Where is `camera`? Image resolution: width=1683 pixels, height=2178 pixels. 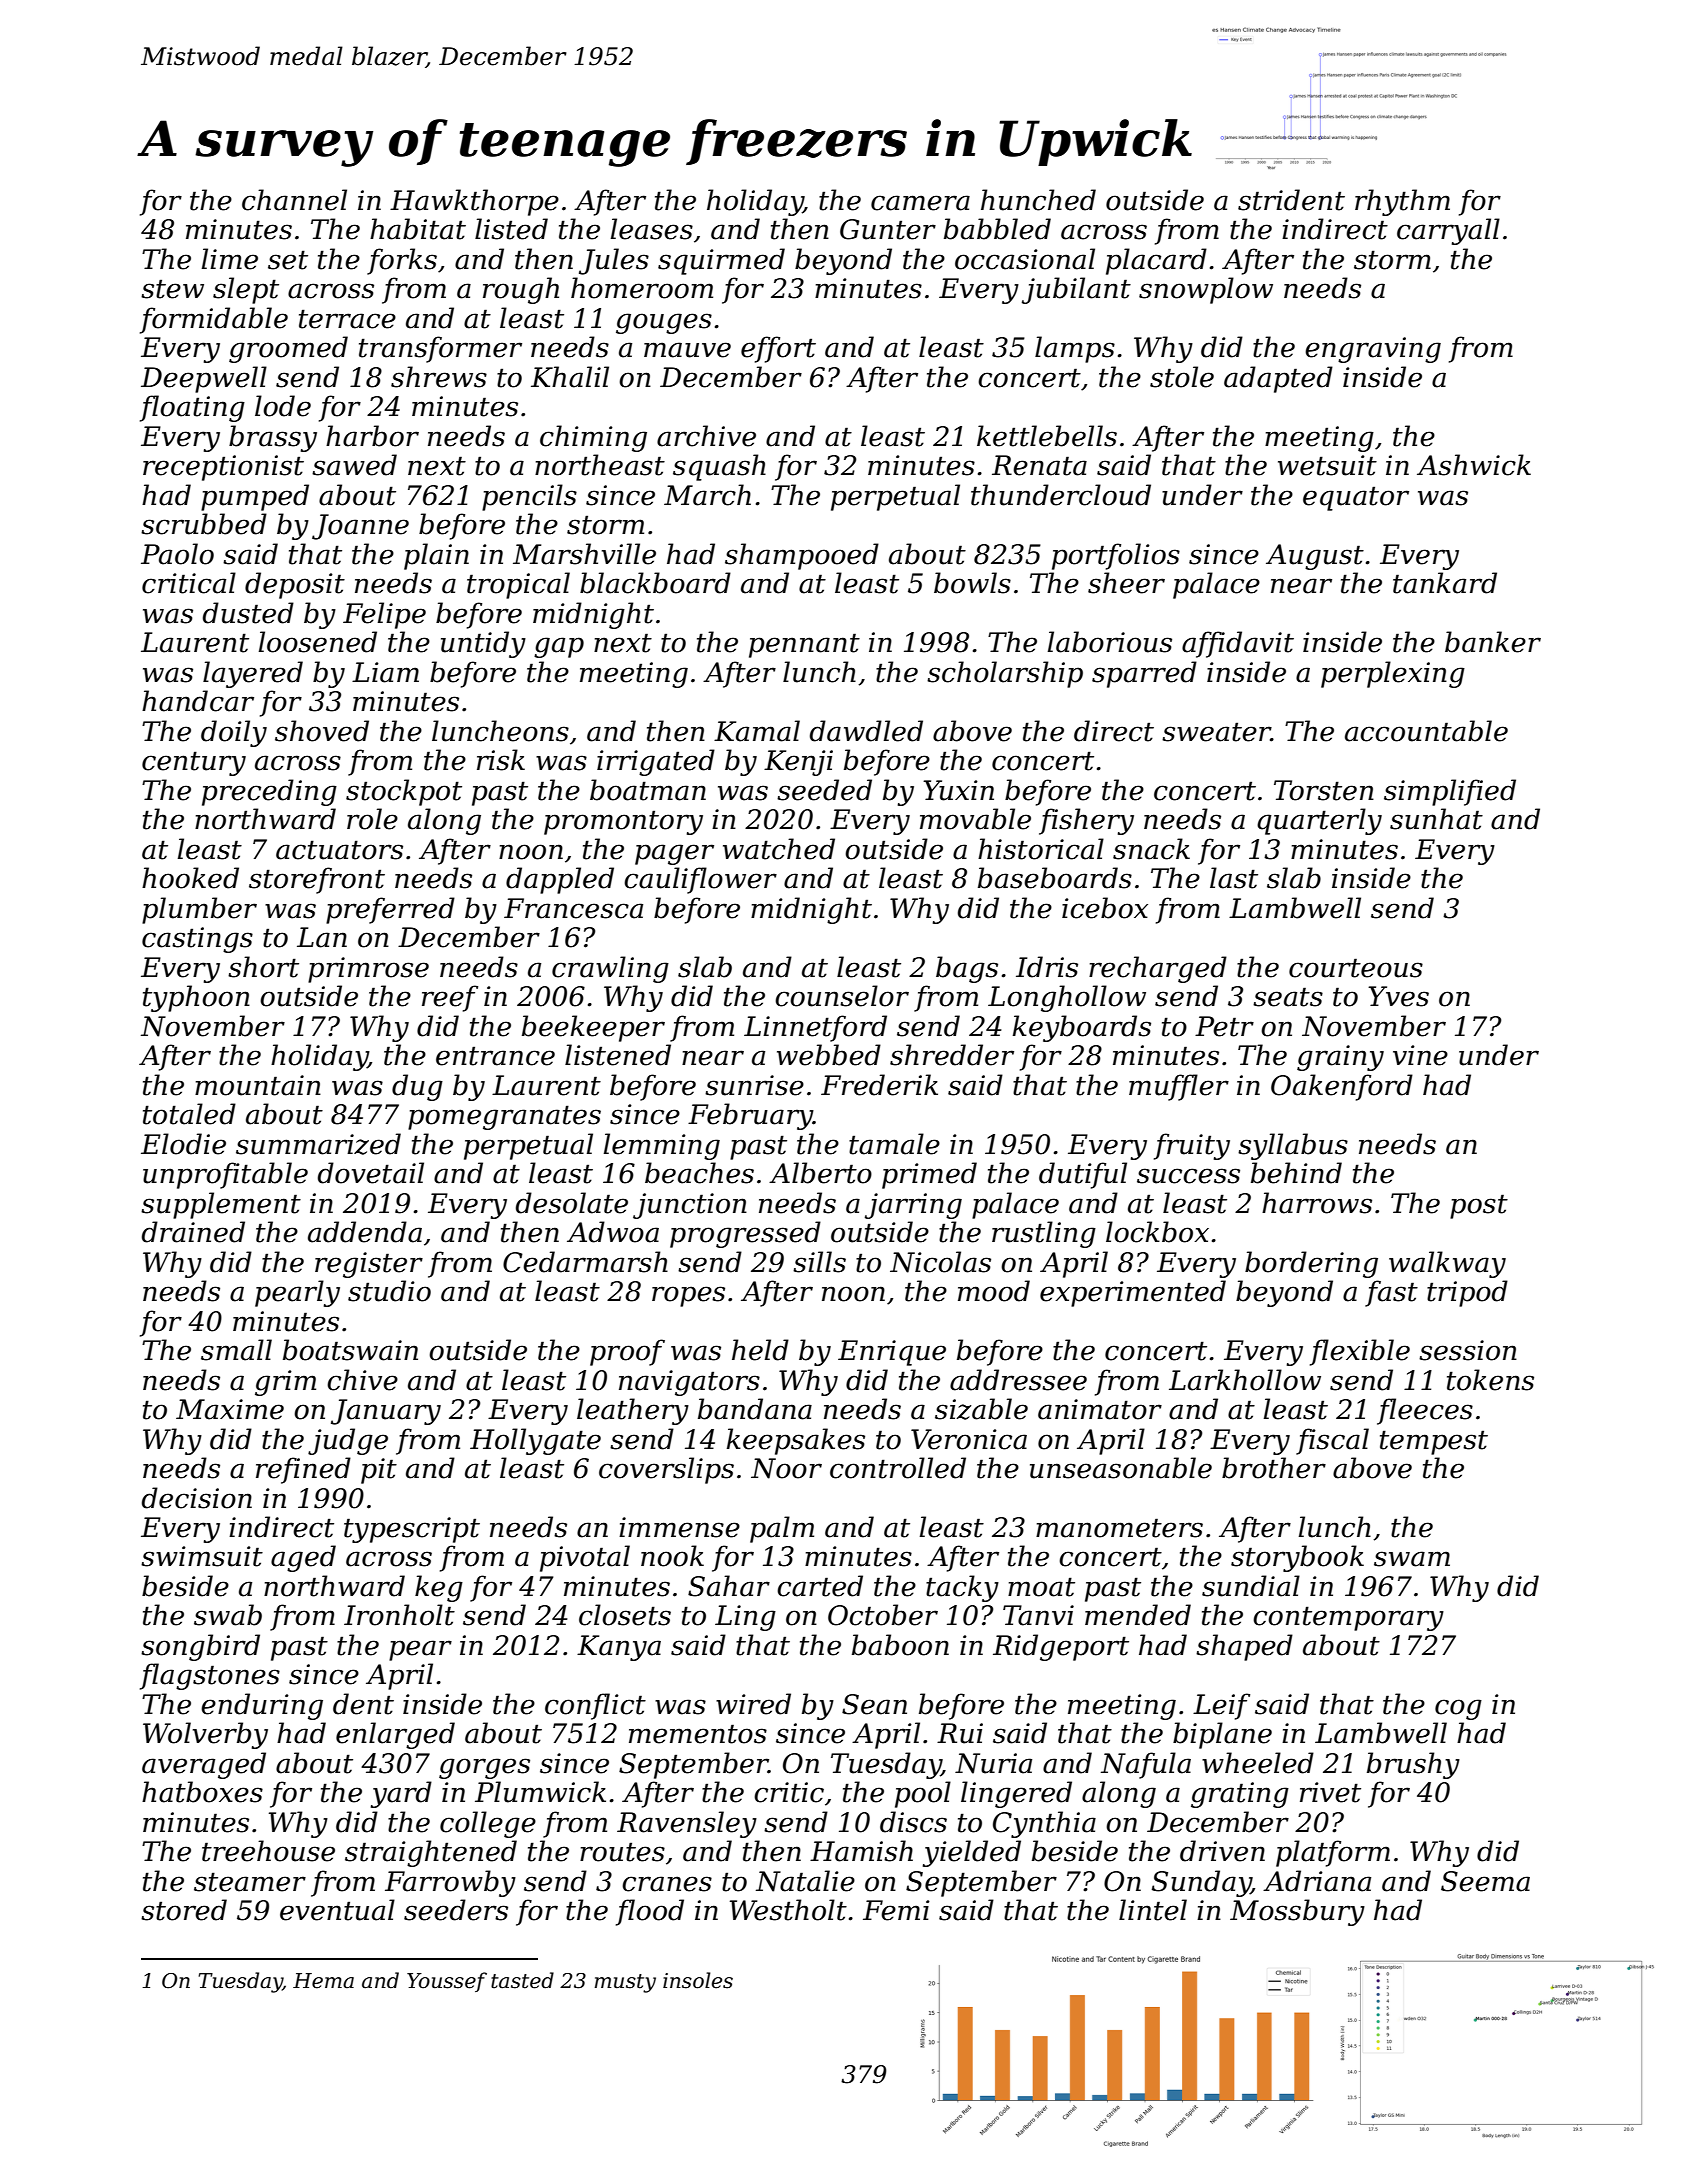
camera is located at coordinates (920, 203).
